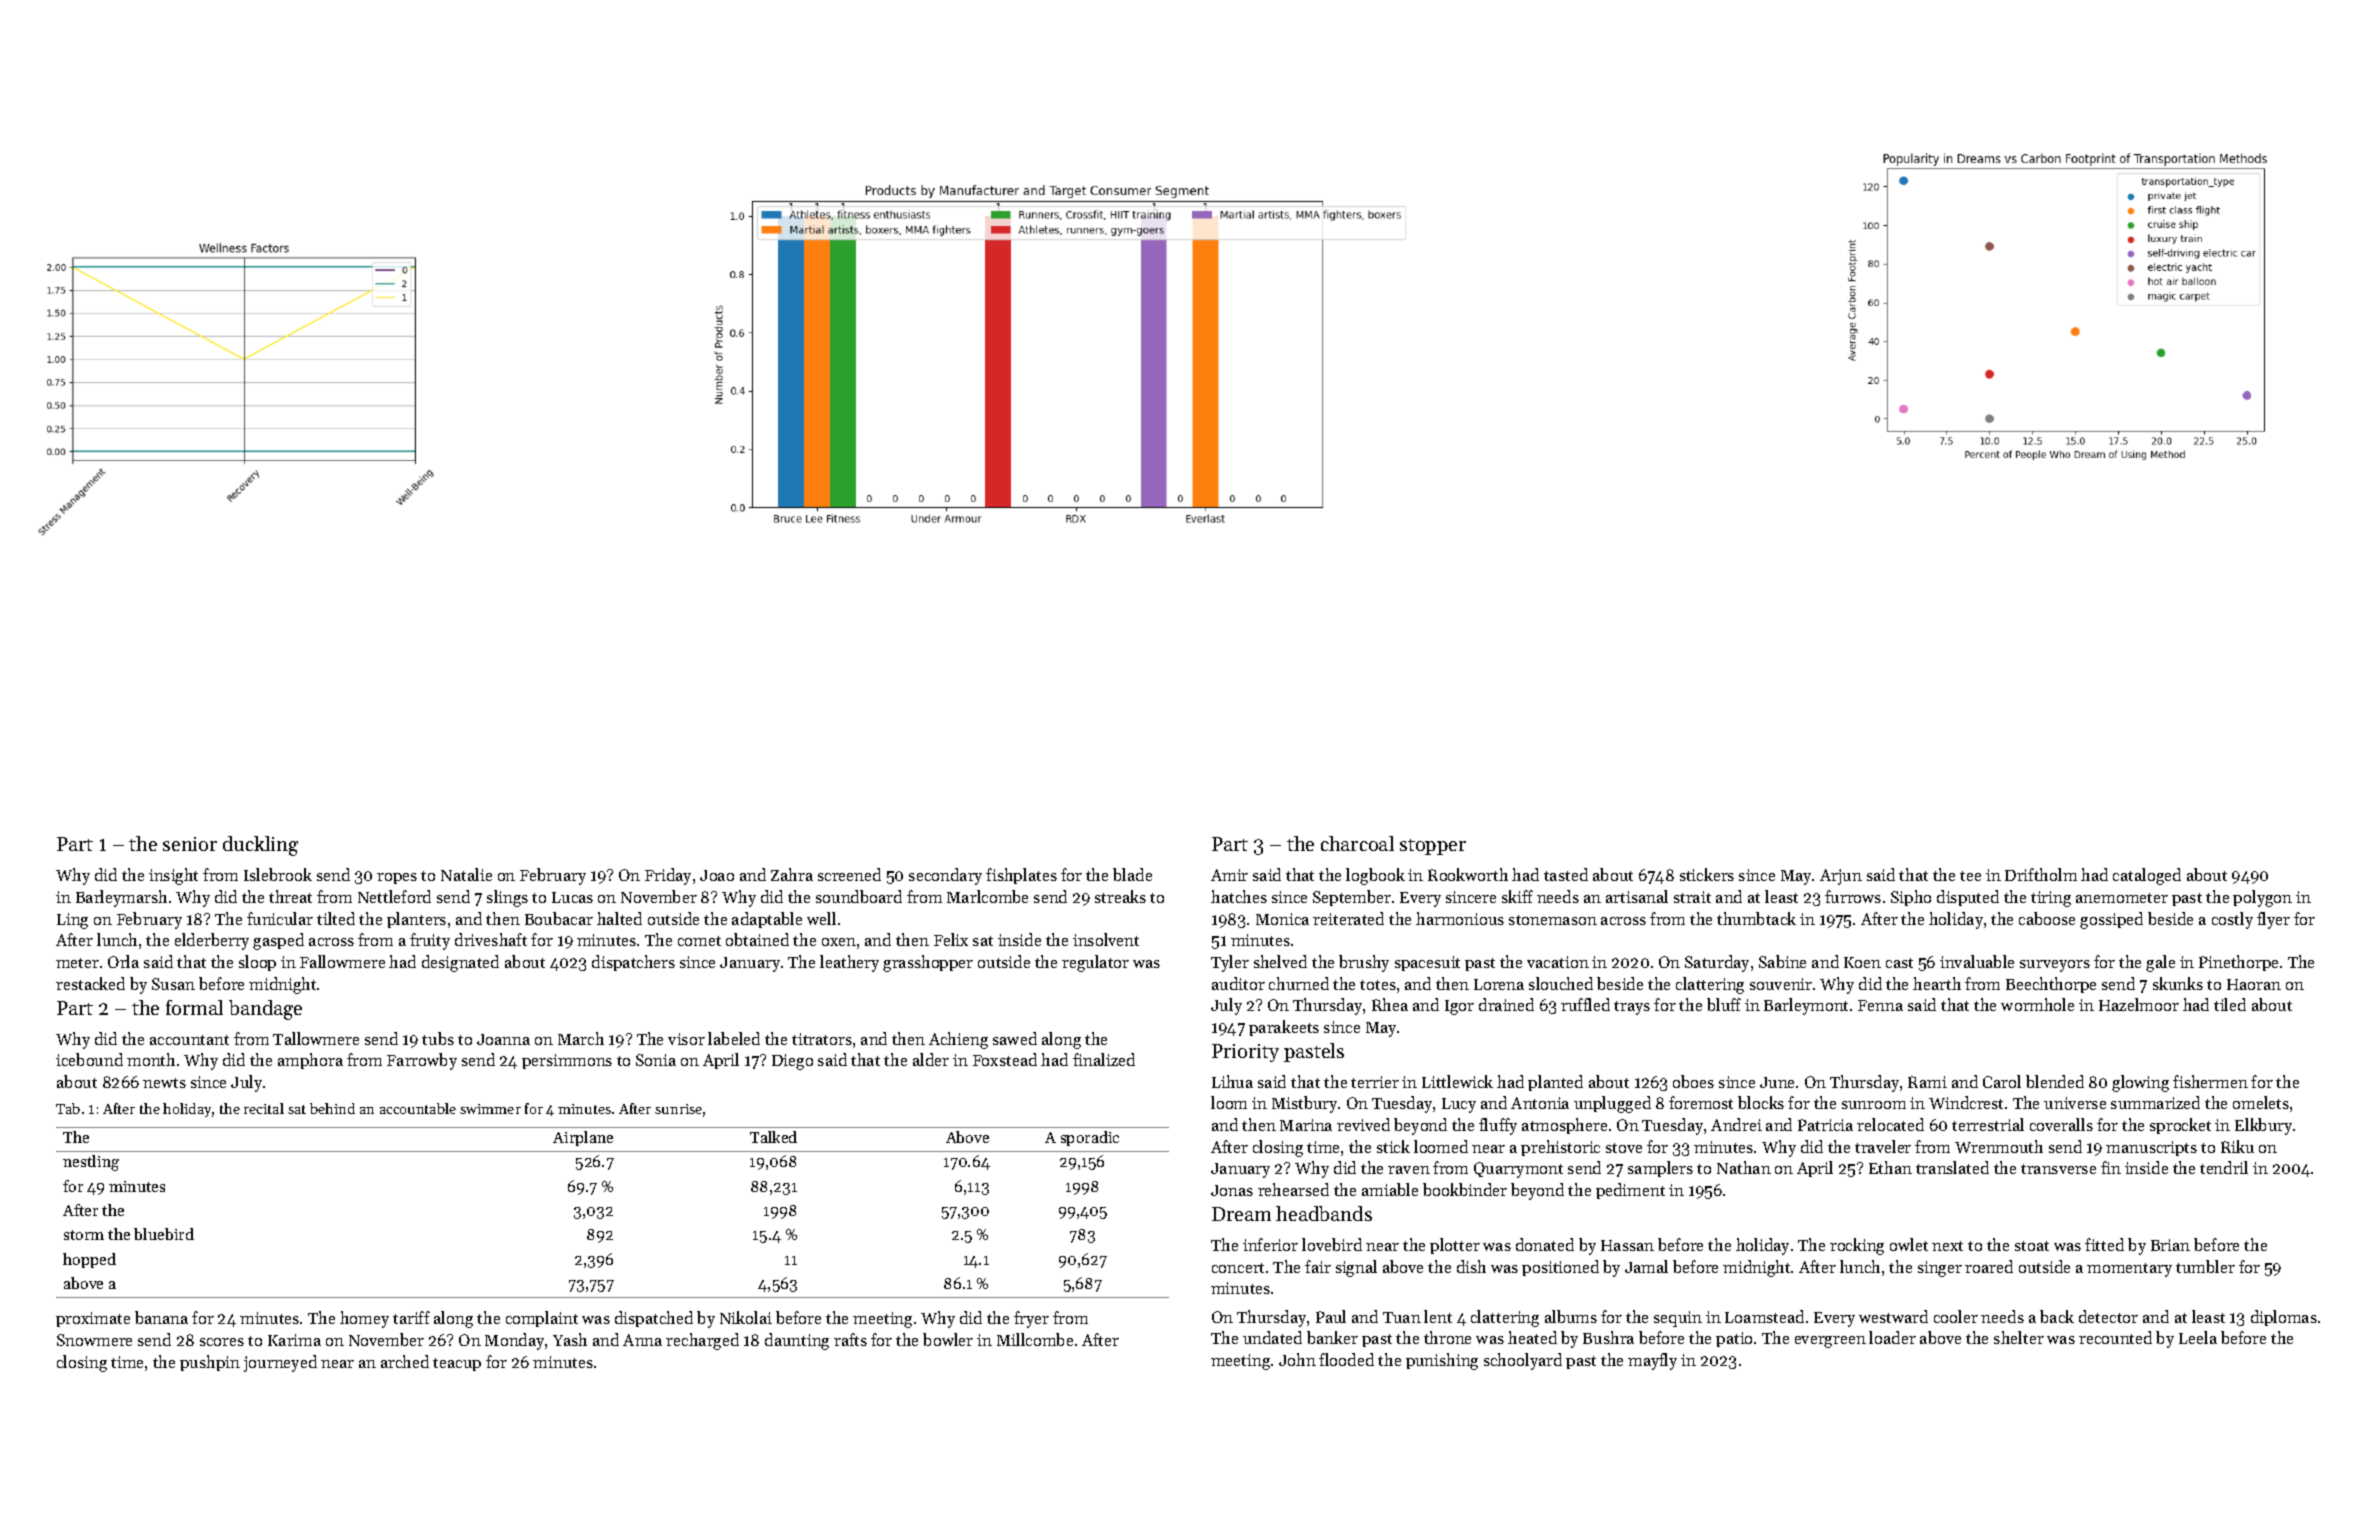 The height and width of the screenshot is (1540, 2380). Describe the element at coordinates (1433, 847) in the screenshot. I see `stopper` at that location.
